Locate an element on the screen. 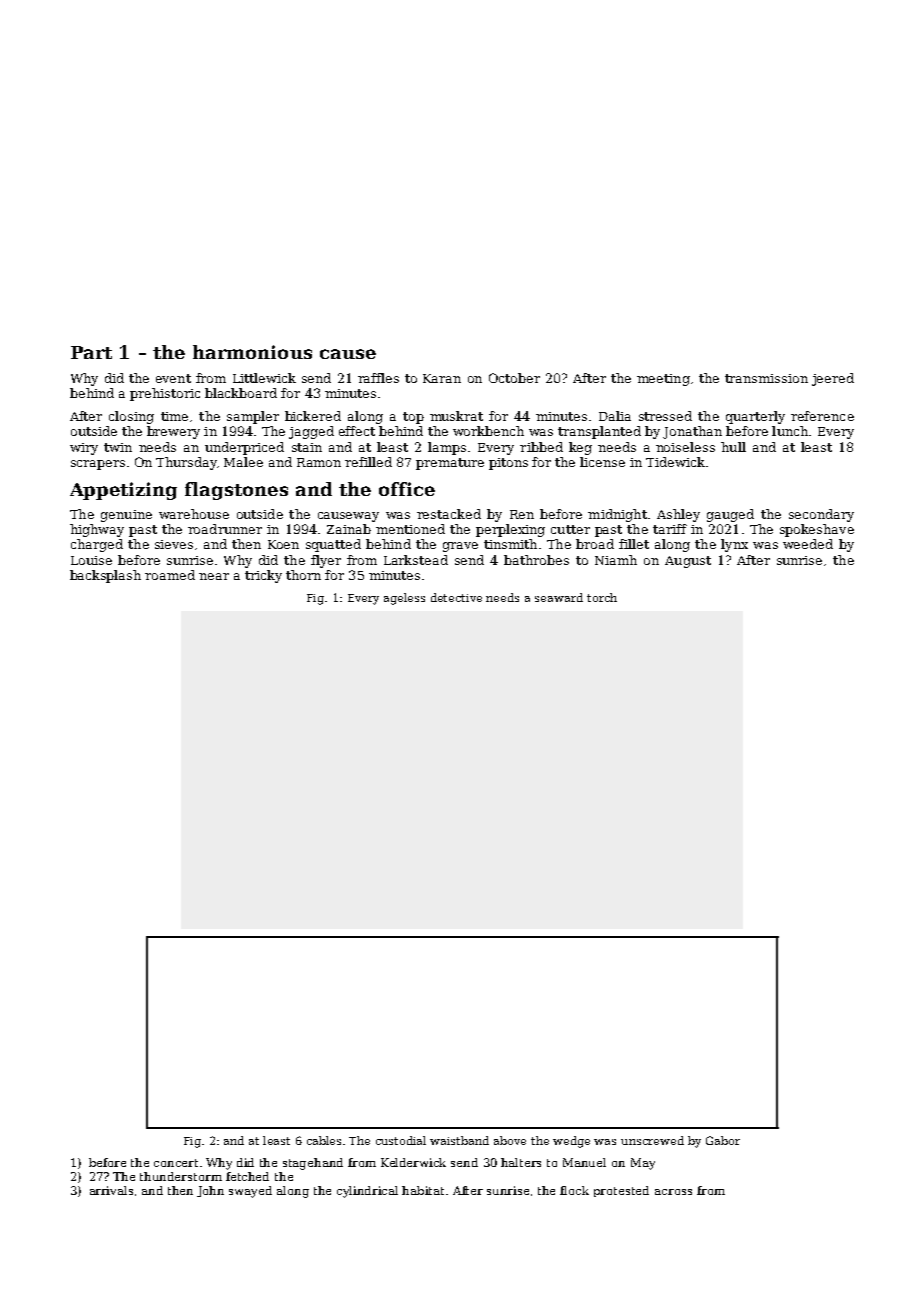  Karan is located at coordinates (442, 378).
